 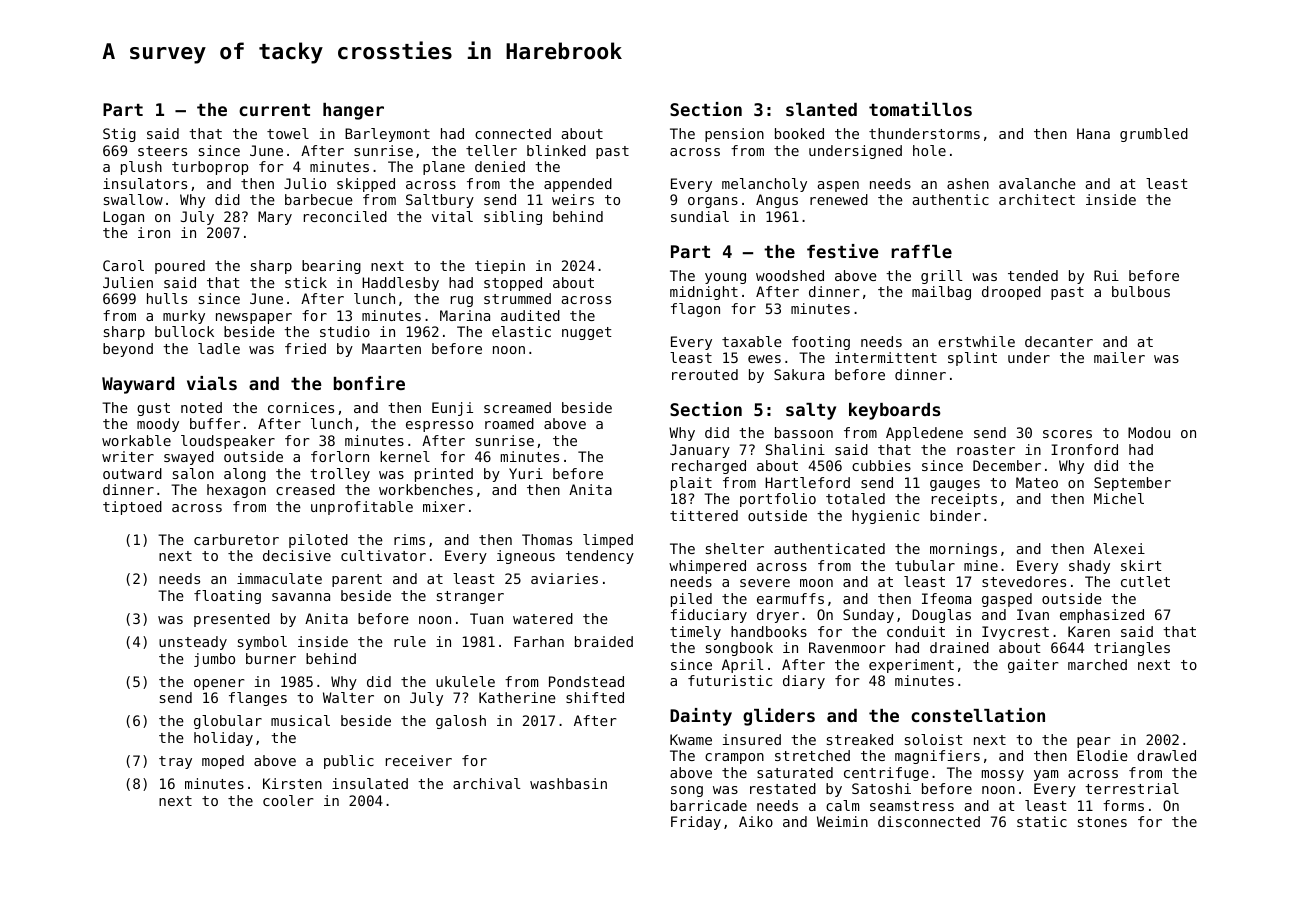 I want to click on triangles, so click(x=1132, y=649).
